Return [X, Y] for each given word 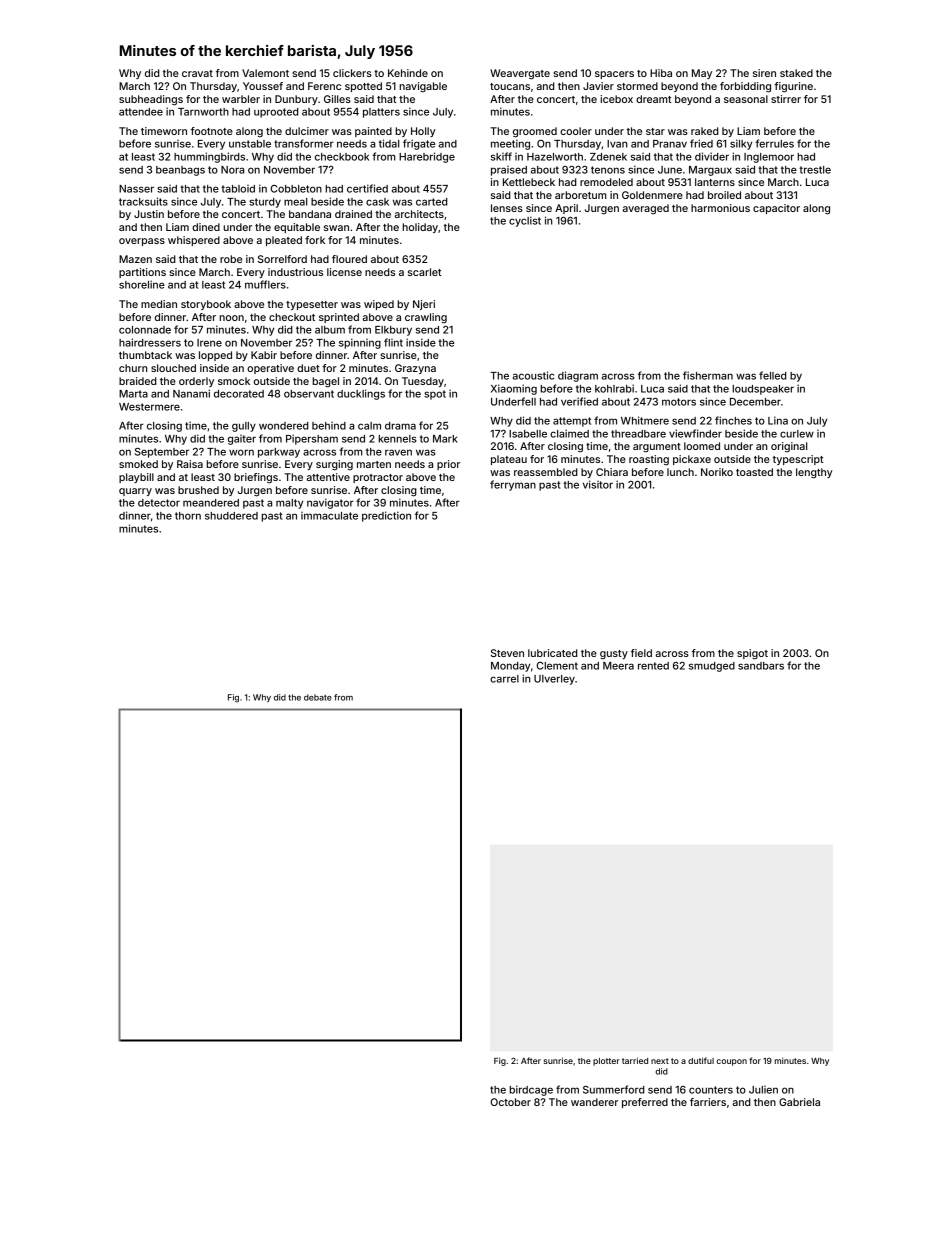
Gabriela [799, 1102]
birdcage [531, 1090]
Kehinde [408, 73]
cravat [197, 73]
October [510, 1102]
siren [764, 73]
